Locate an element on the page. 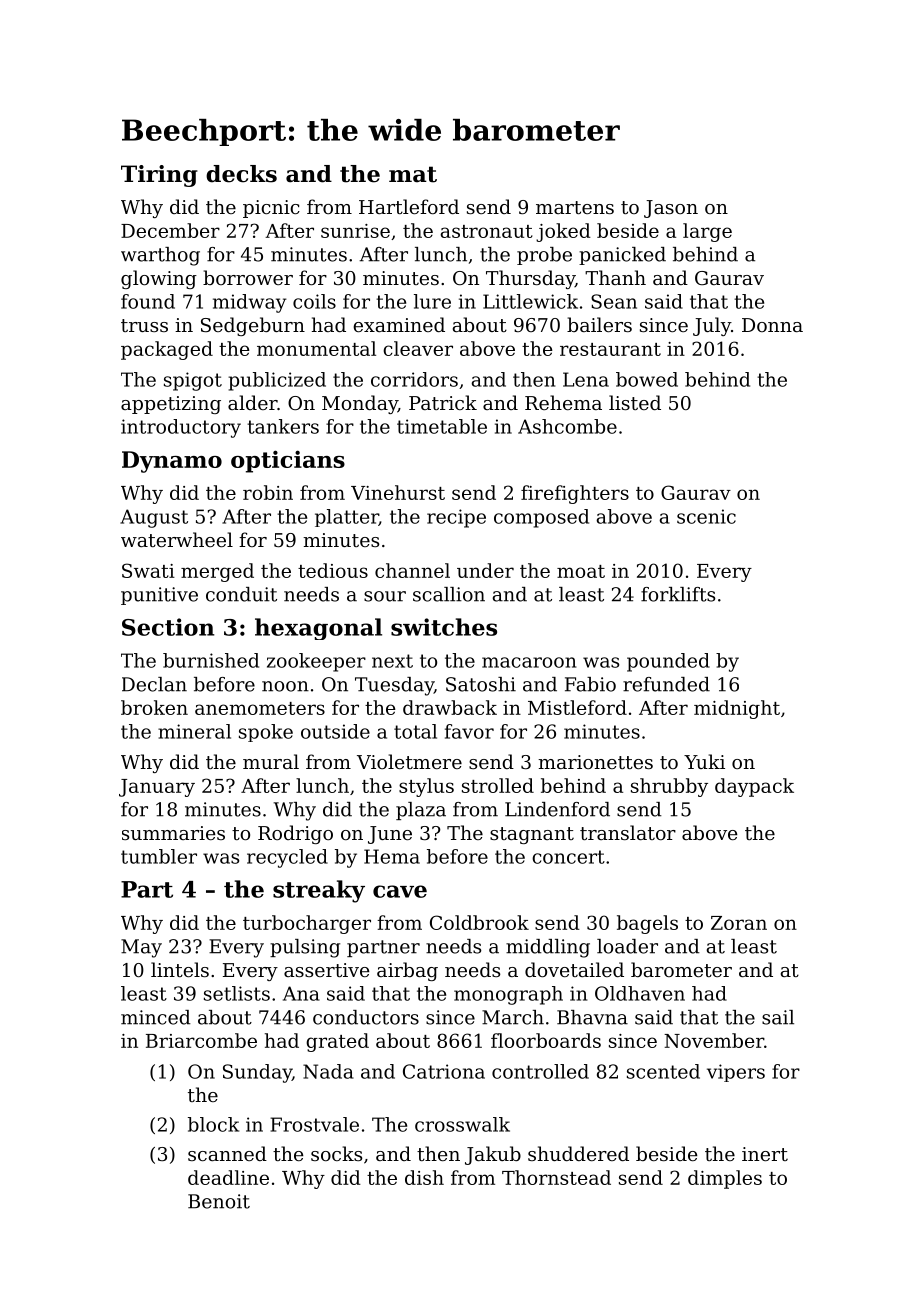 The width and height of the document is (924, 1308). inert is located at coordinates (765, 1154).
